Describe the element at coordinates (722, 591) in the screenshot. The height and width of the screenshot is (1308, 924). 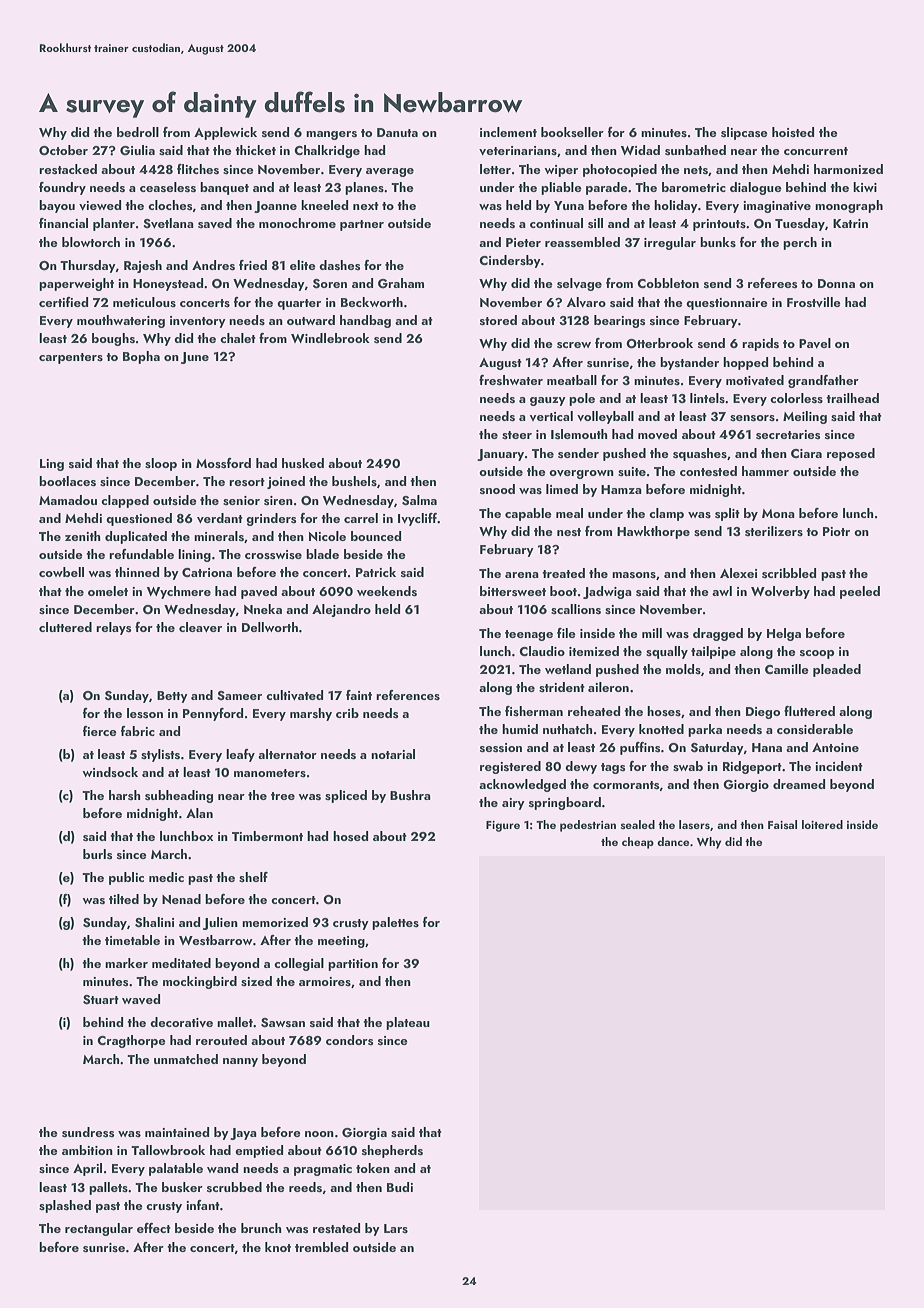
I see `awl` at that location.
